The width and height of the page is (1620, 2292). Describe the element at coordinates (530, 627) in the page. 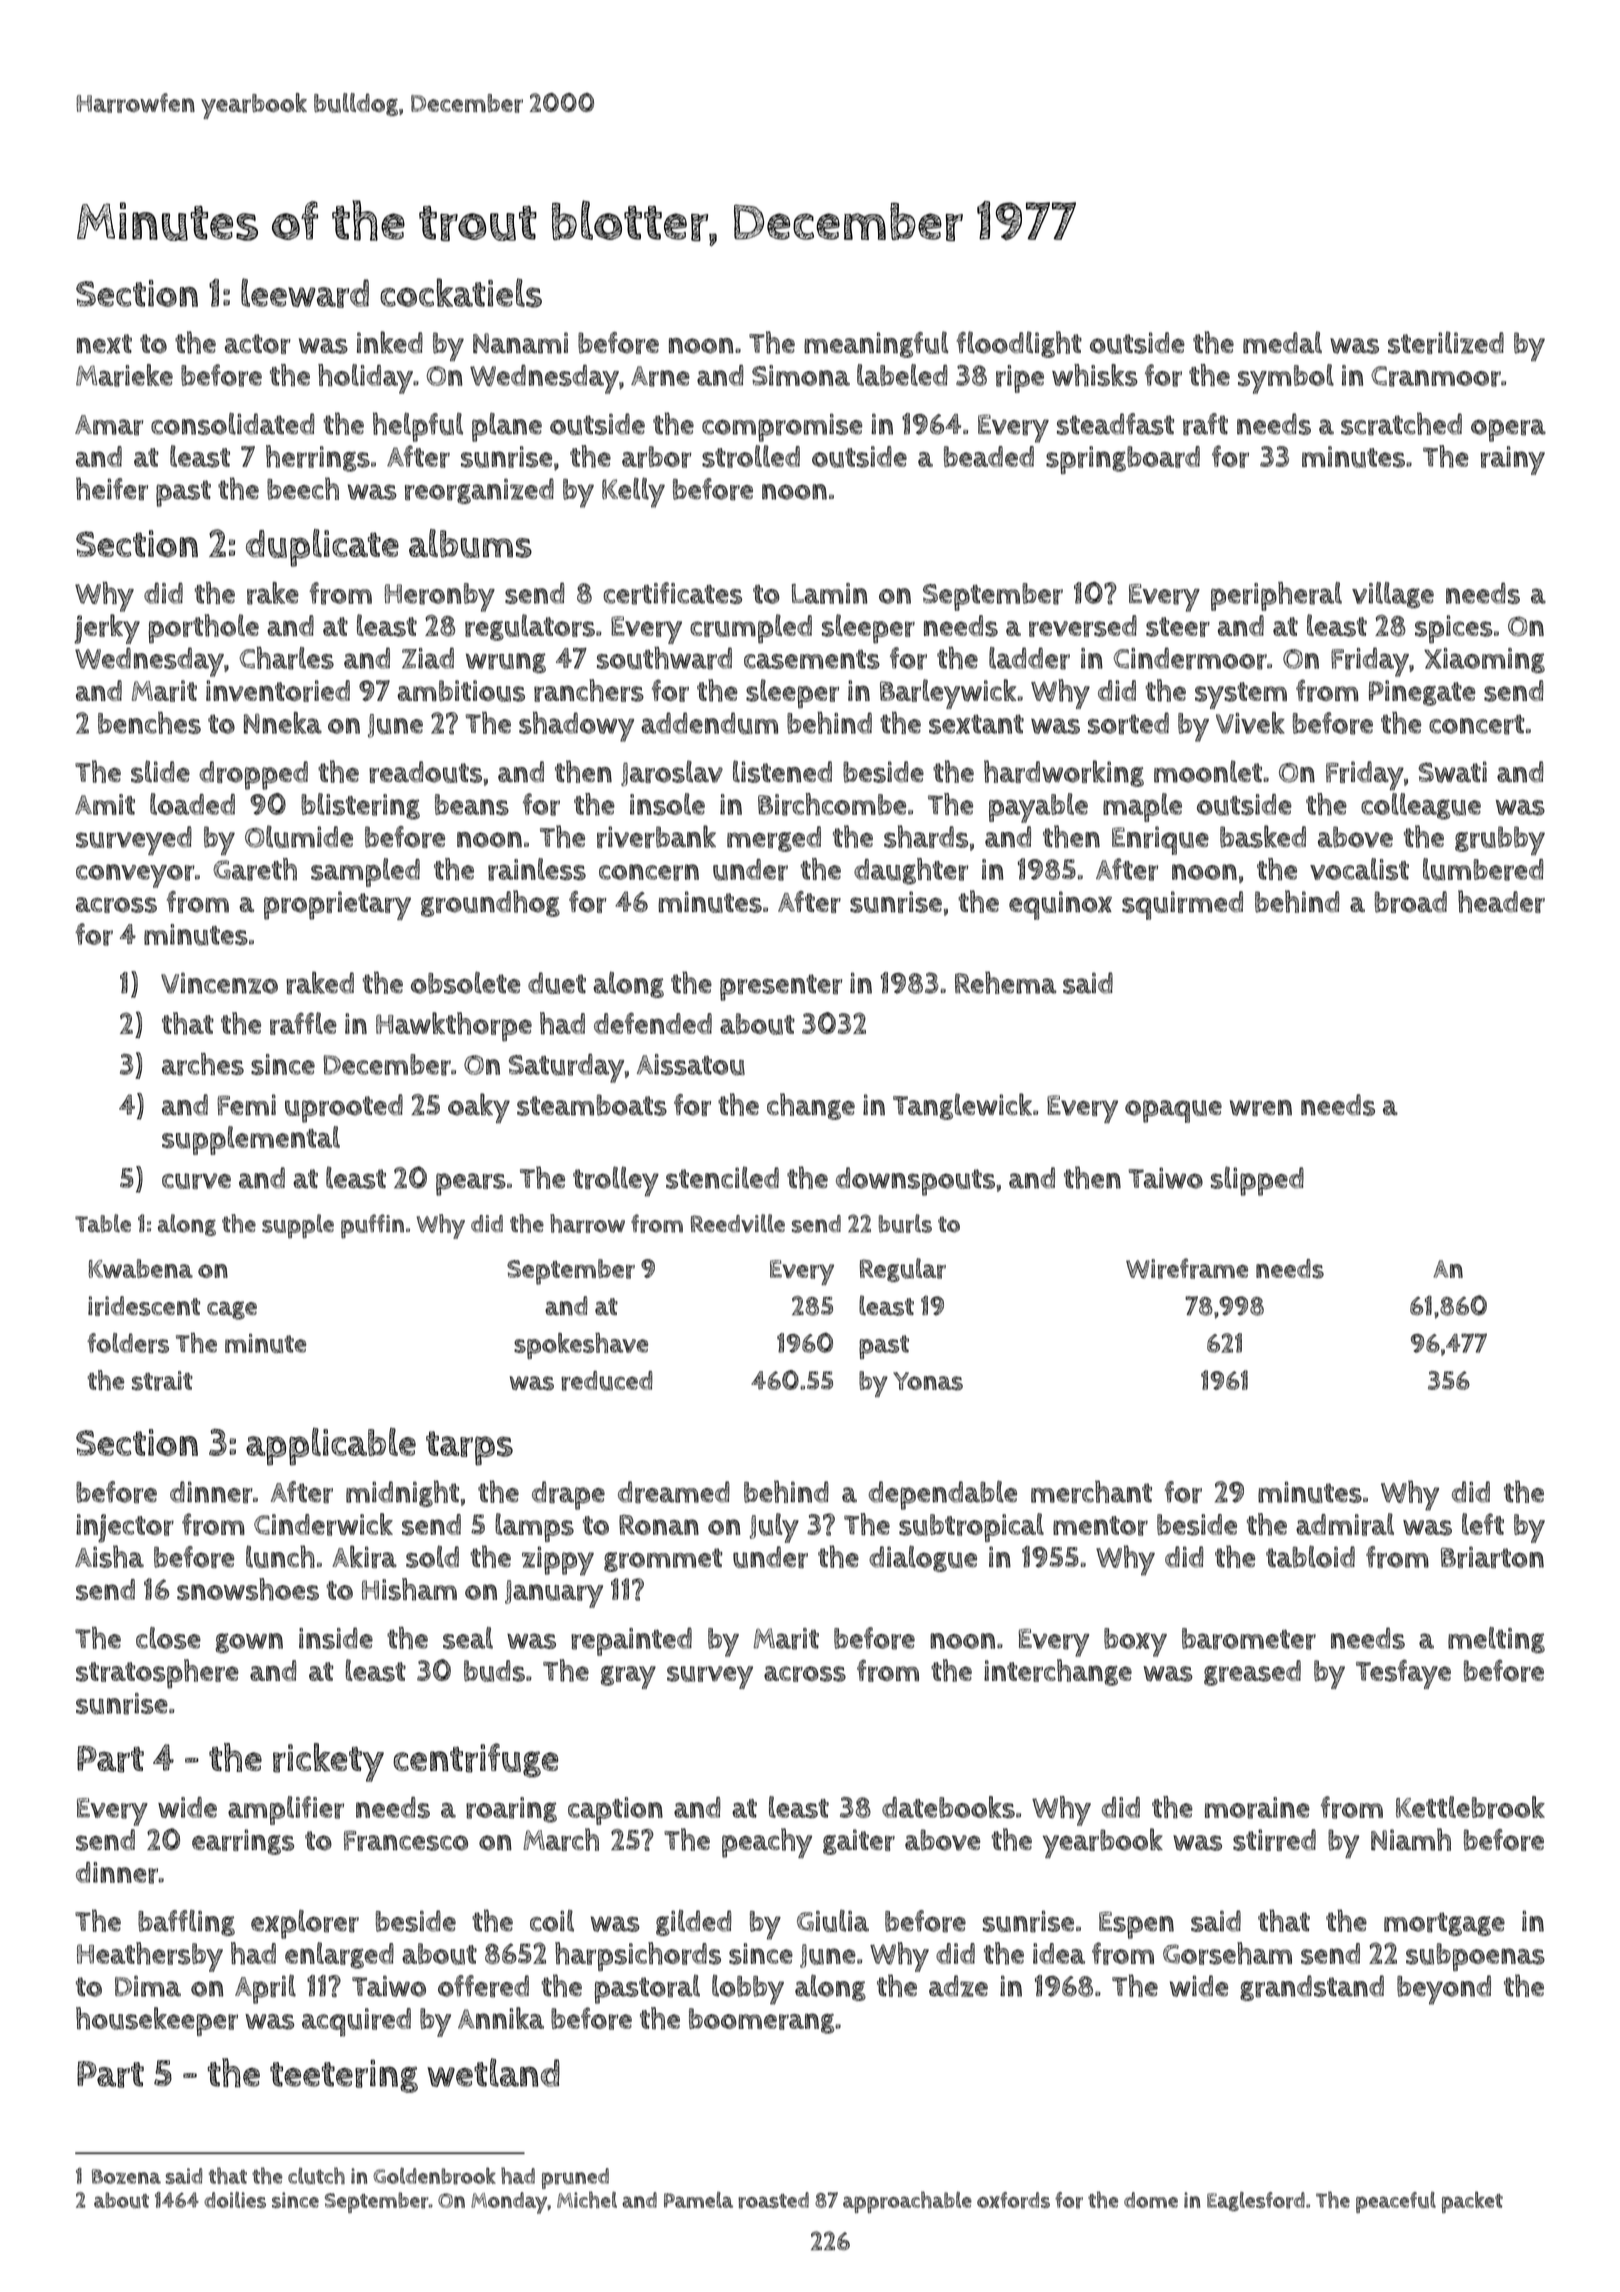

I see `regulators` at that location.
